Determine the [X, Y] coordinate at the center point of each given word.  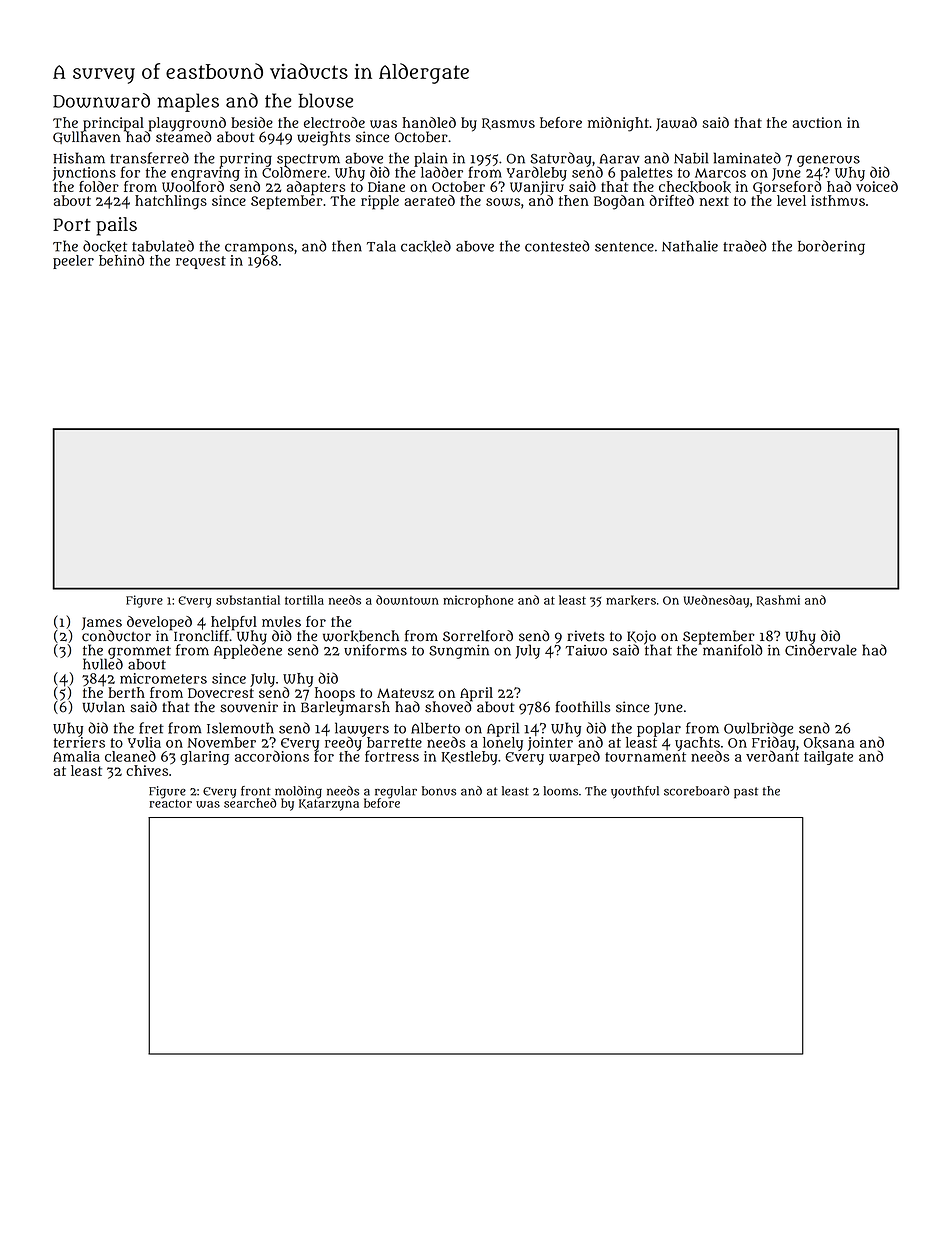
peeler [73, 262]
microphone [478, 601]
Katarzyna [329, 805]
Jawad [676, 124]
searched [250, 803]
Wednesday [716, 601]
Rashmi [778, 600]
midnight [618, 124]
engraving [205, 174]
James [102, 623]
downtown [407, 600]
